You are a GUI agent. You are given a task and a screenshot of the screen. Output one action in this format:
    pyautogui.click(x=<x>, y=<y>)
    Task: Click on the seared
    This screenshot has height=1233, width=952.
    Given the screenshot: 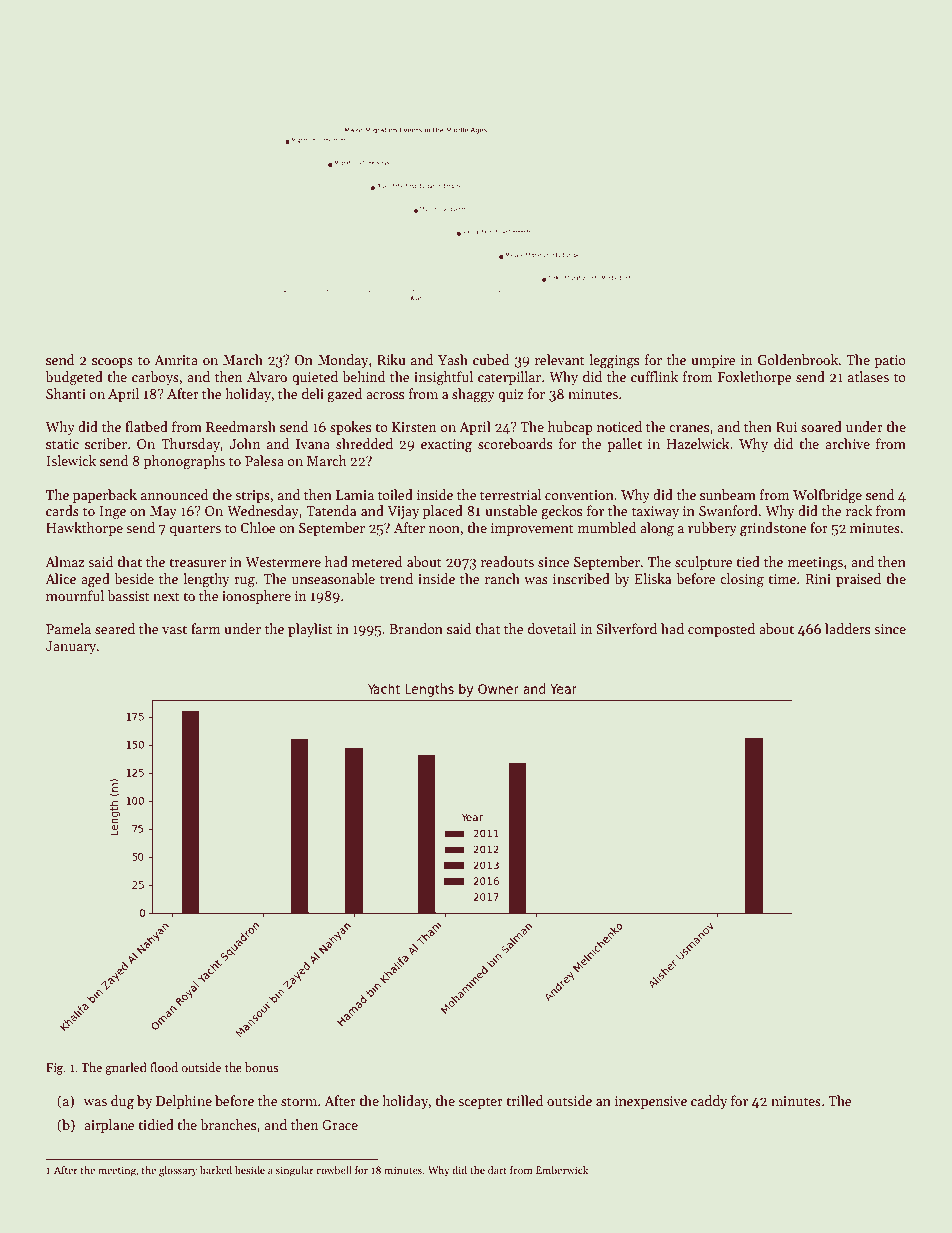 What is the action you would take?
    pyautogui.click(x=115, y=628)
